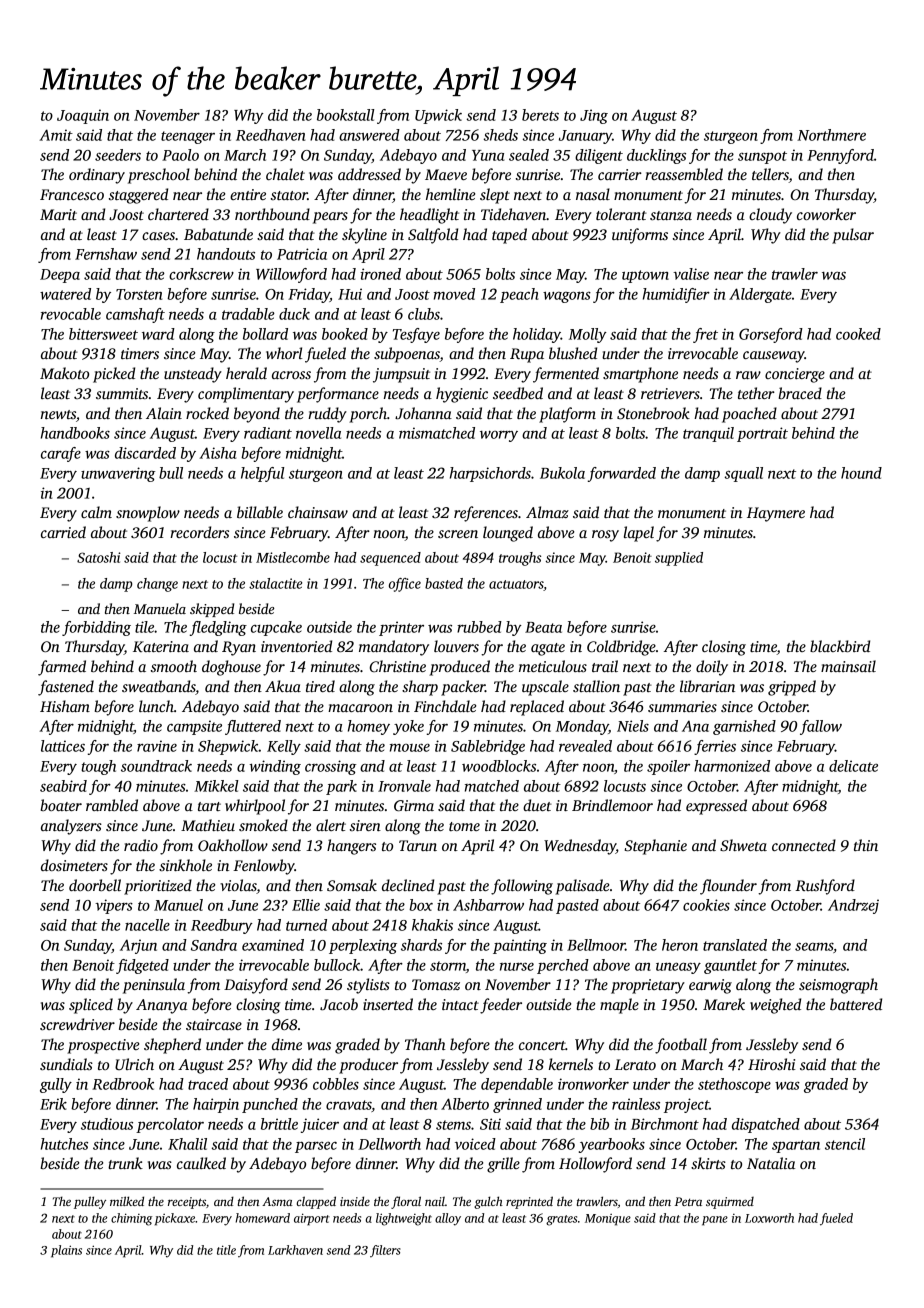 The image size is (924, 1308). What do you see at coordinates (508, 534) in the page?
I see `lounged` at bounding box center [508, 534].
